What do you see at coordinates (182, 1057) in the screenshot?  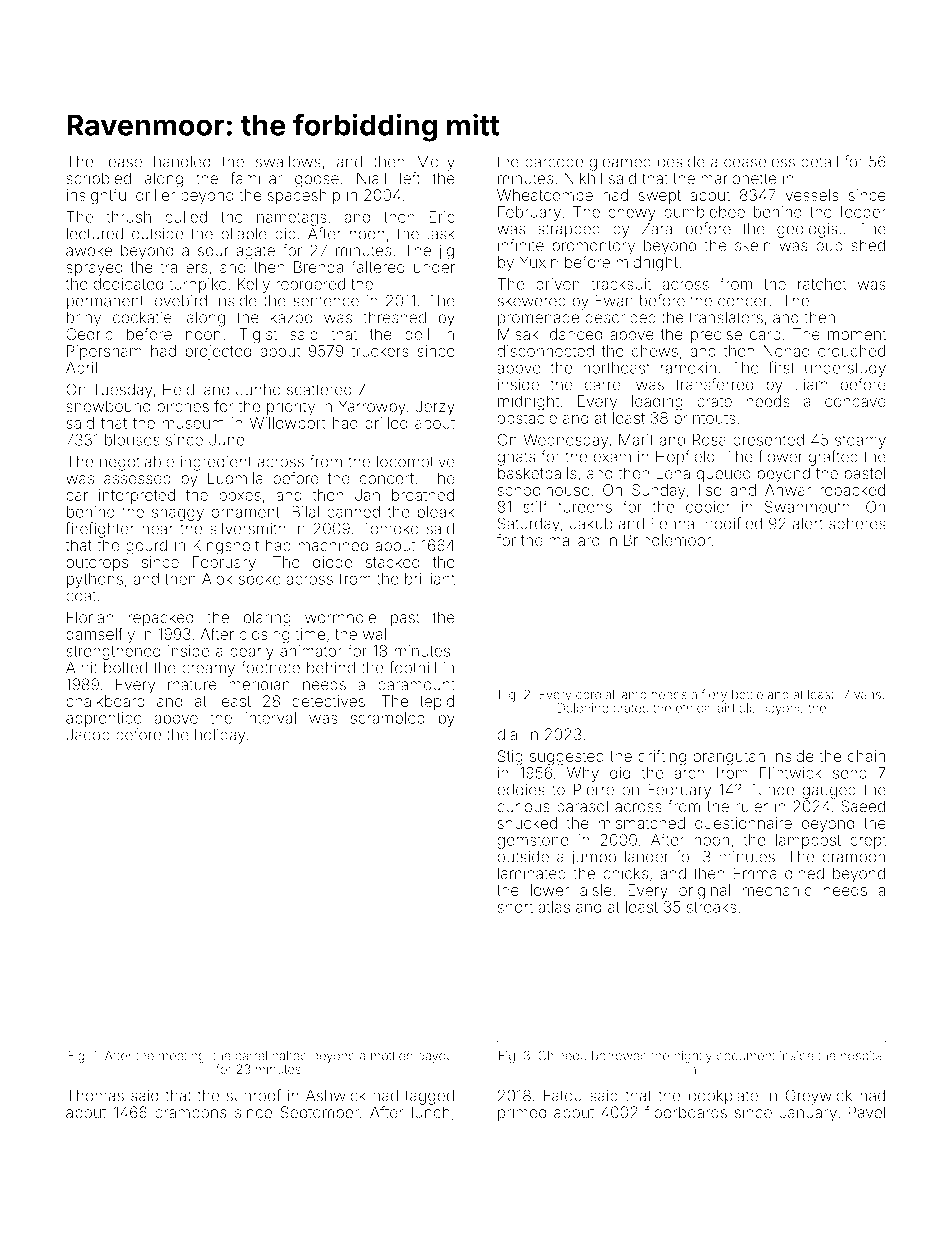 I see `meeting` at bounding box center [182, 1057].
